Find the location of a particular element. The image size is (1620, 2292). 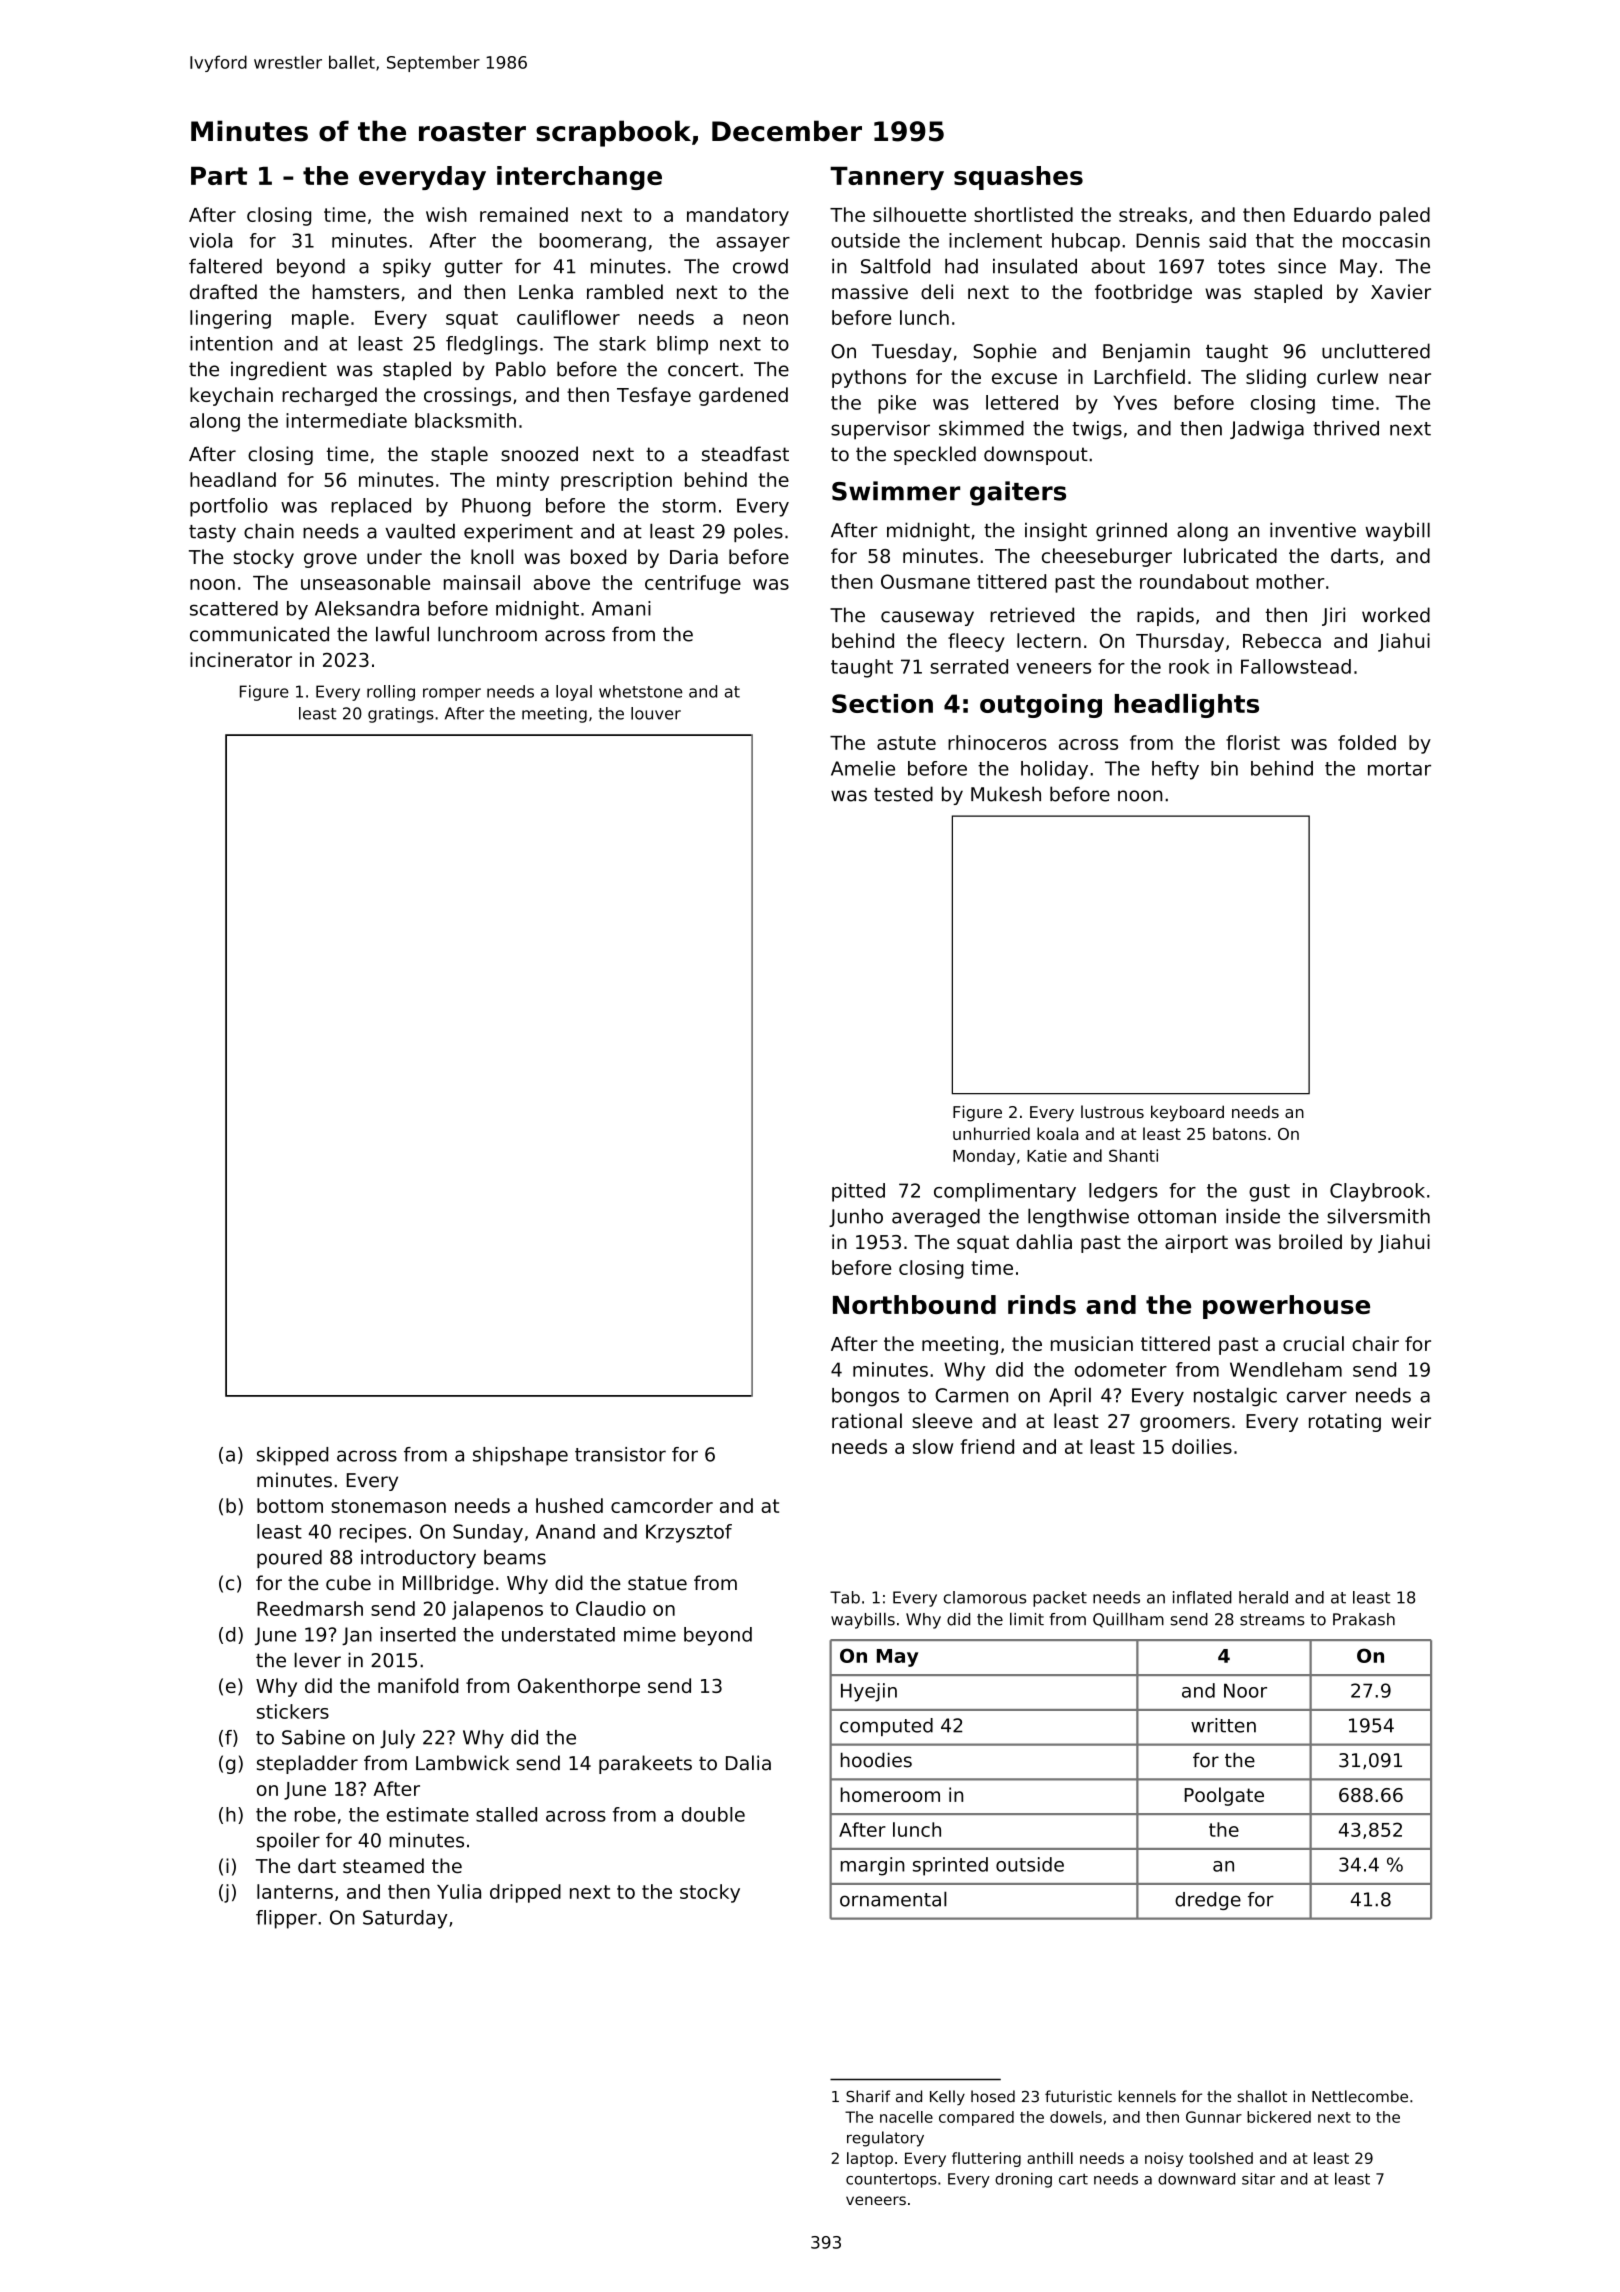

squashes is located at coordinates (1018, 178).
